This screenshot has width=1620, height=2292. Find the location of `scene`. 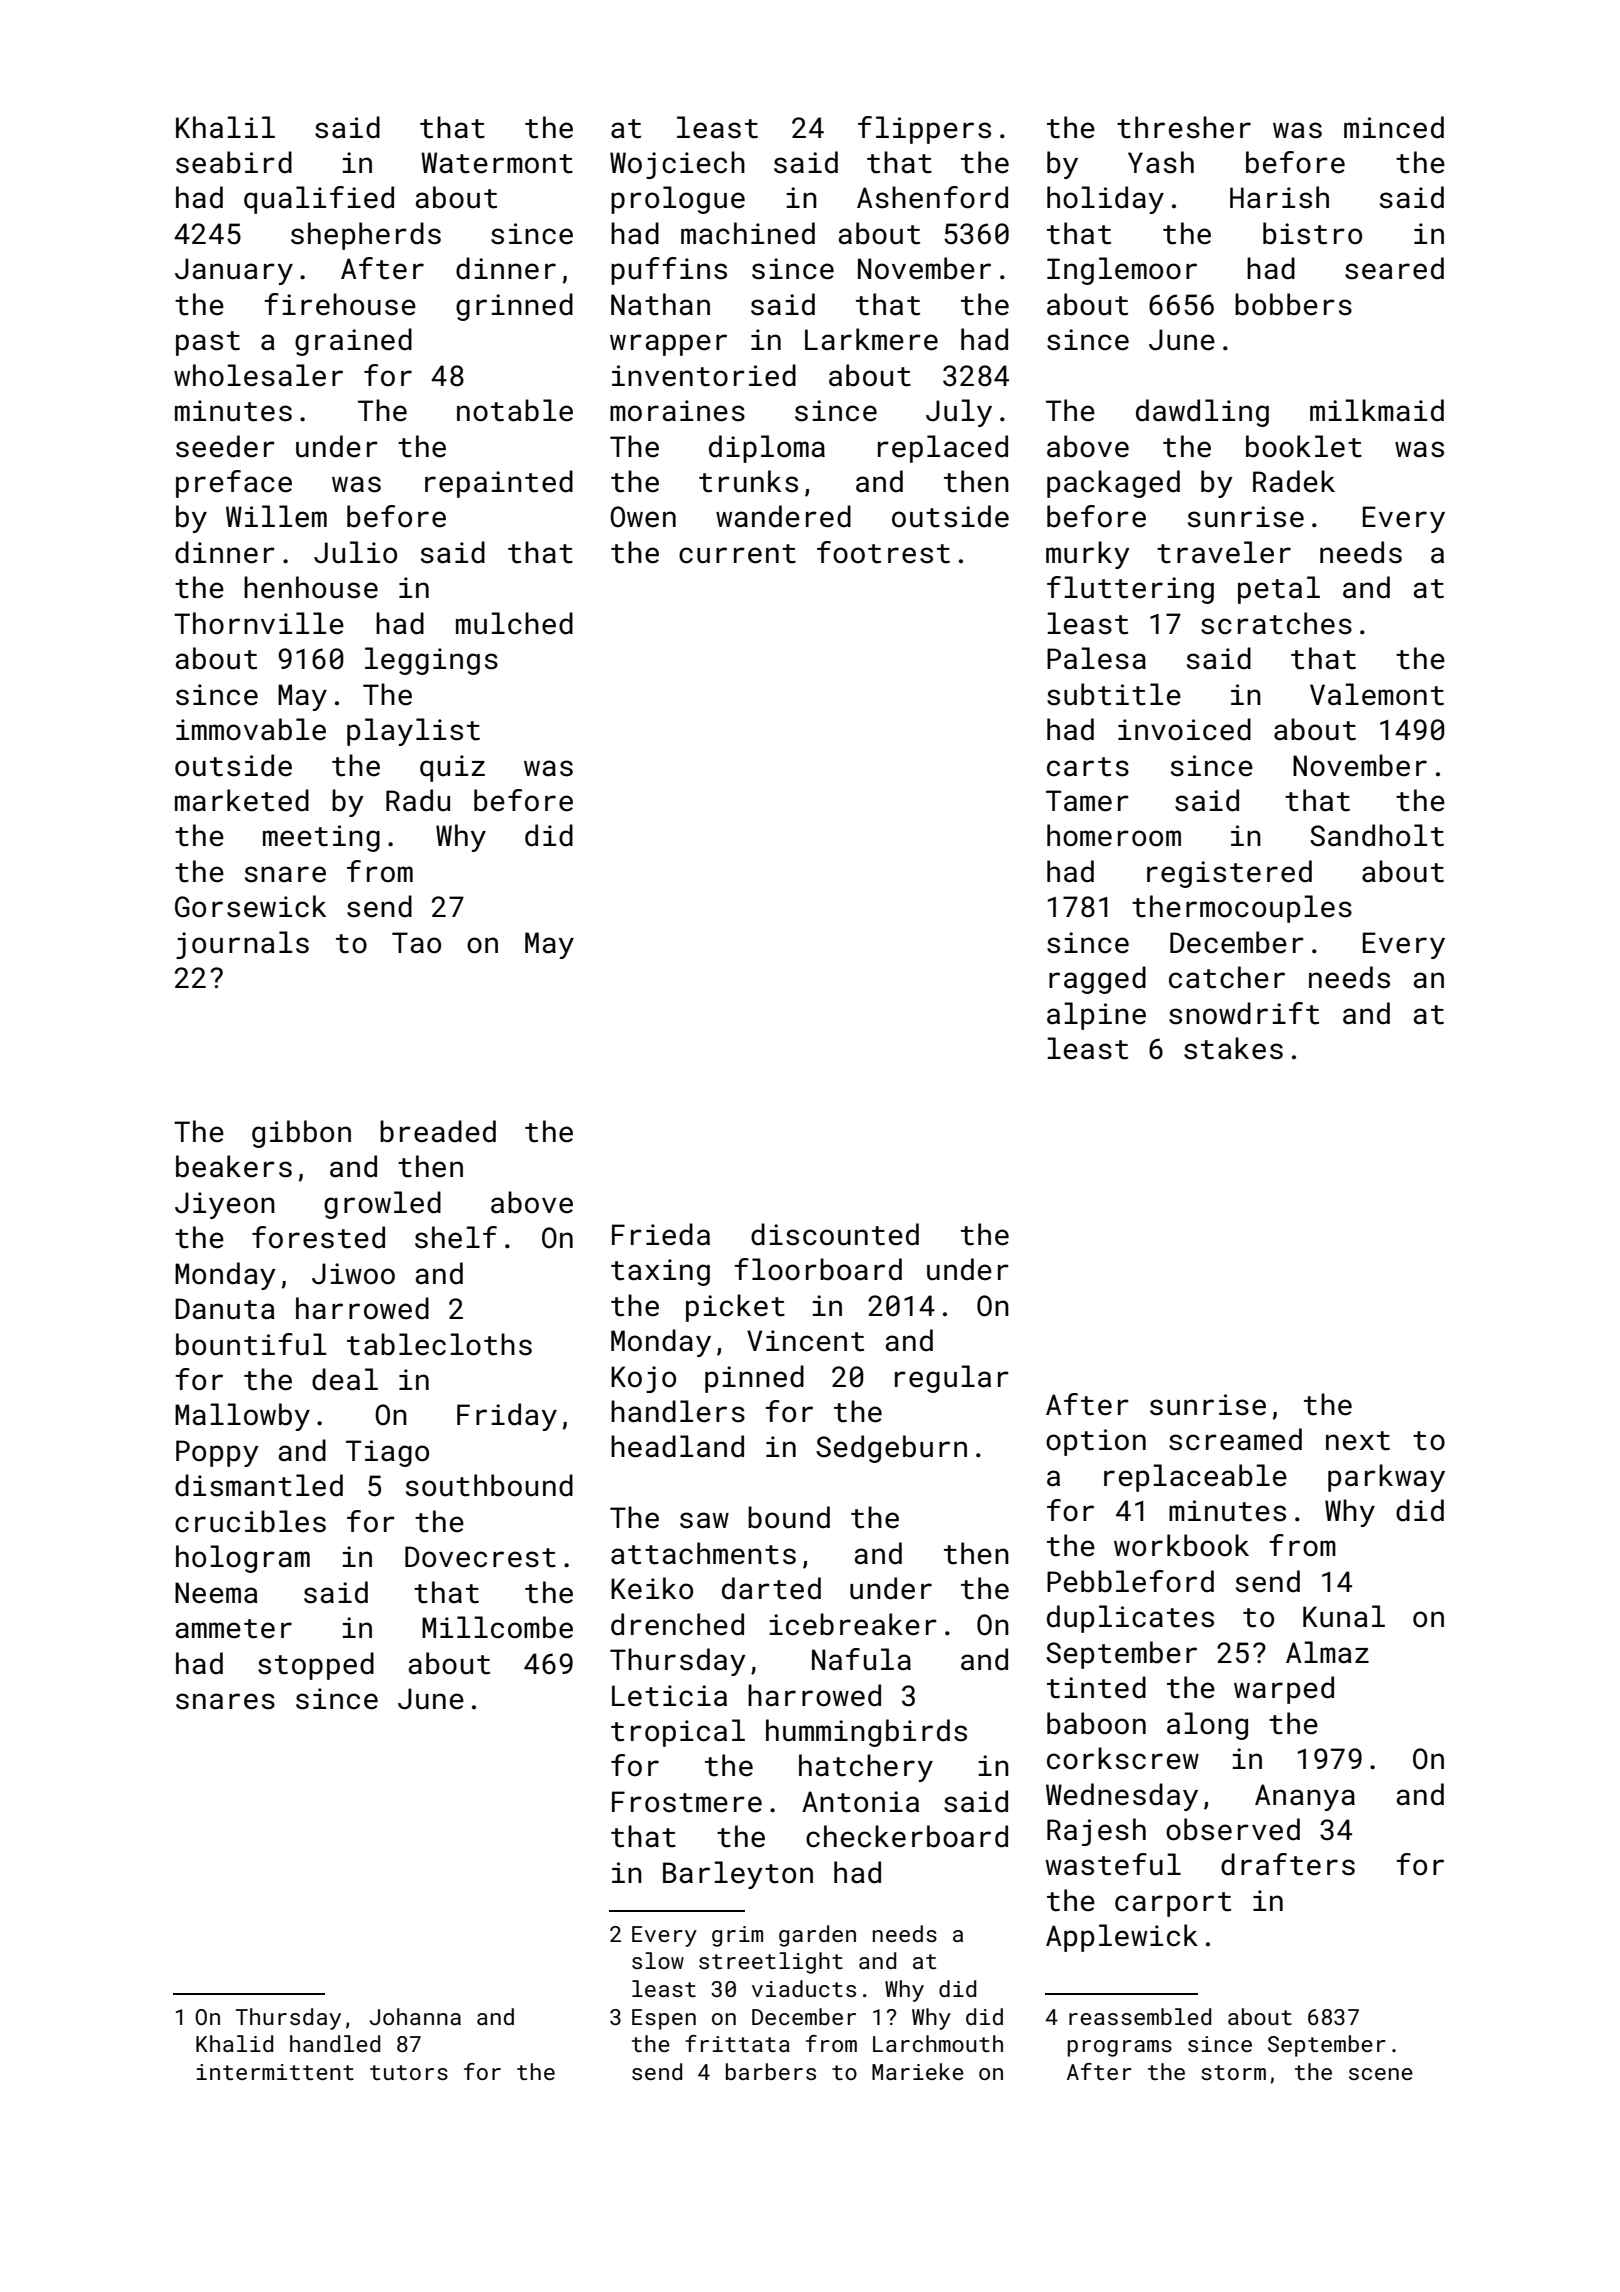

scene is located at coordinates (1381, 2074).
